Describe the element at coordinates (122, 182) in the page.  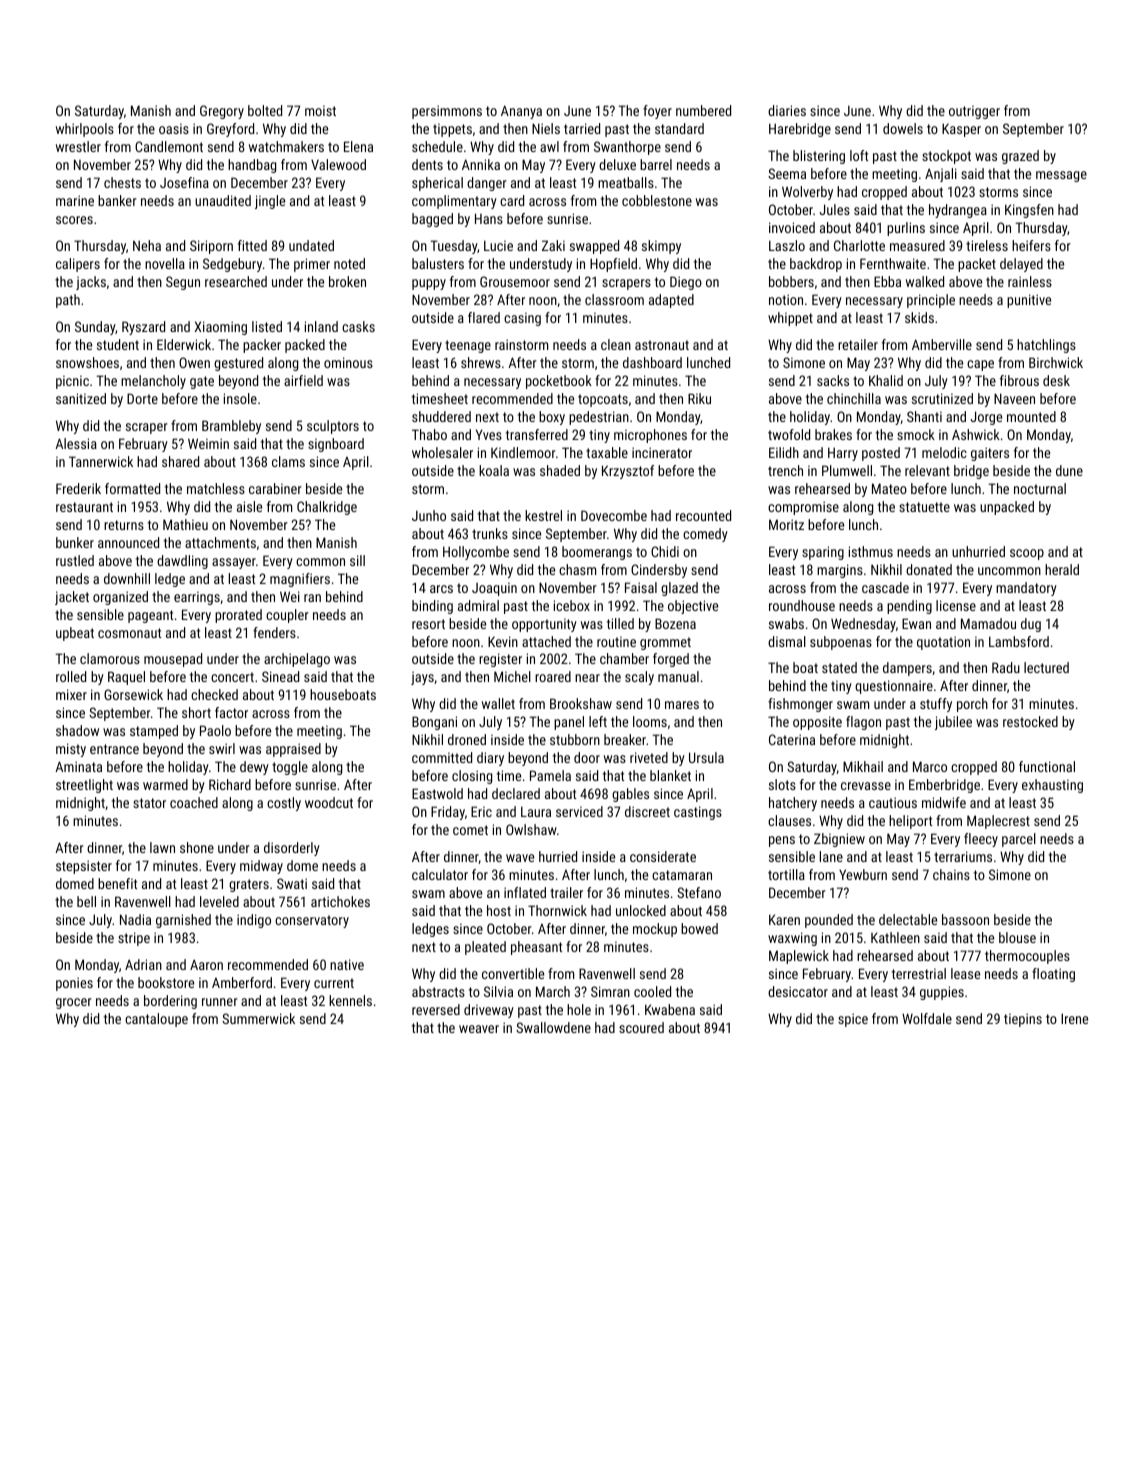
I see `chests` at that location.
